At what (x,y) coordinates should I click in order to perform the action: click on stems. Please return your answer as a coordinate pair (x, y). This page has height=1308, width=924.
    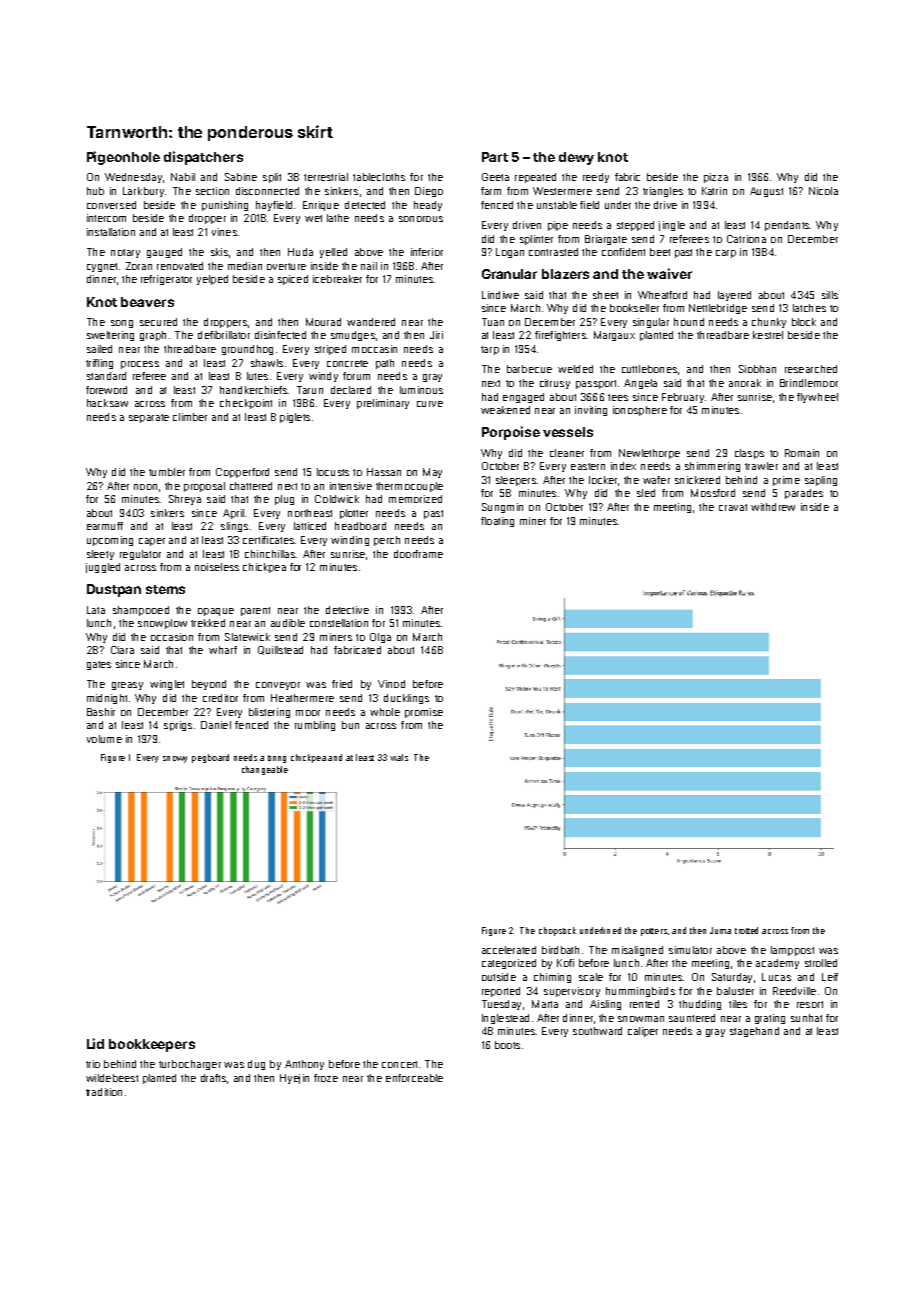
    Looking at the image, I should click on (165, 589).
